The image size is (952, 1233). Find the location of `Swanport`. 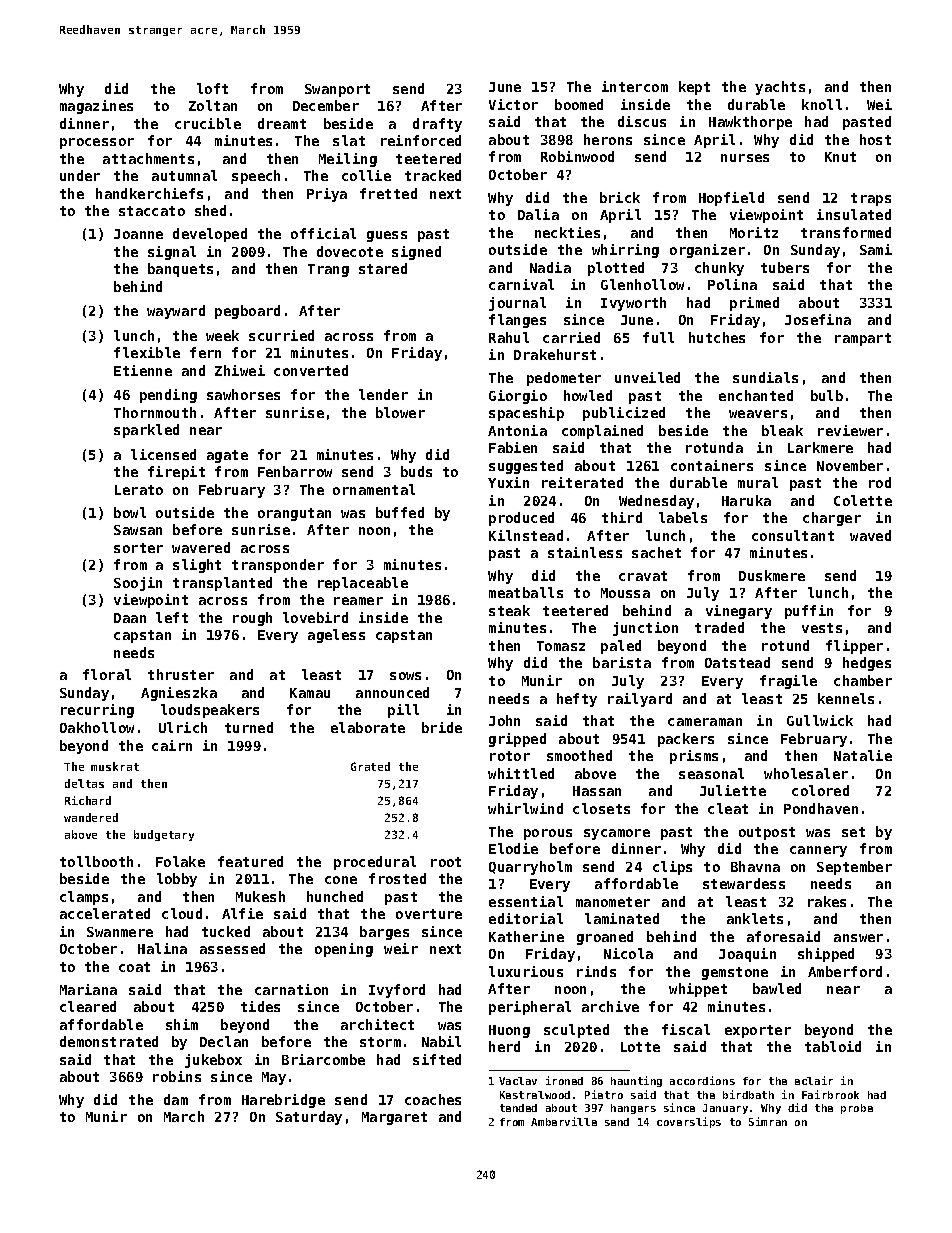

Swanport is located at coordinates (337, 90).
